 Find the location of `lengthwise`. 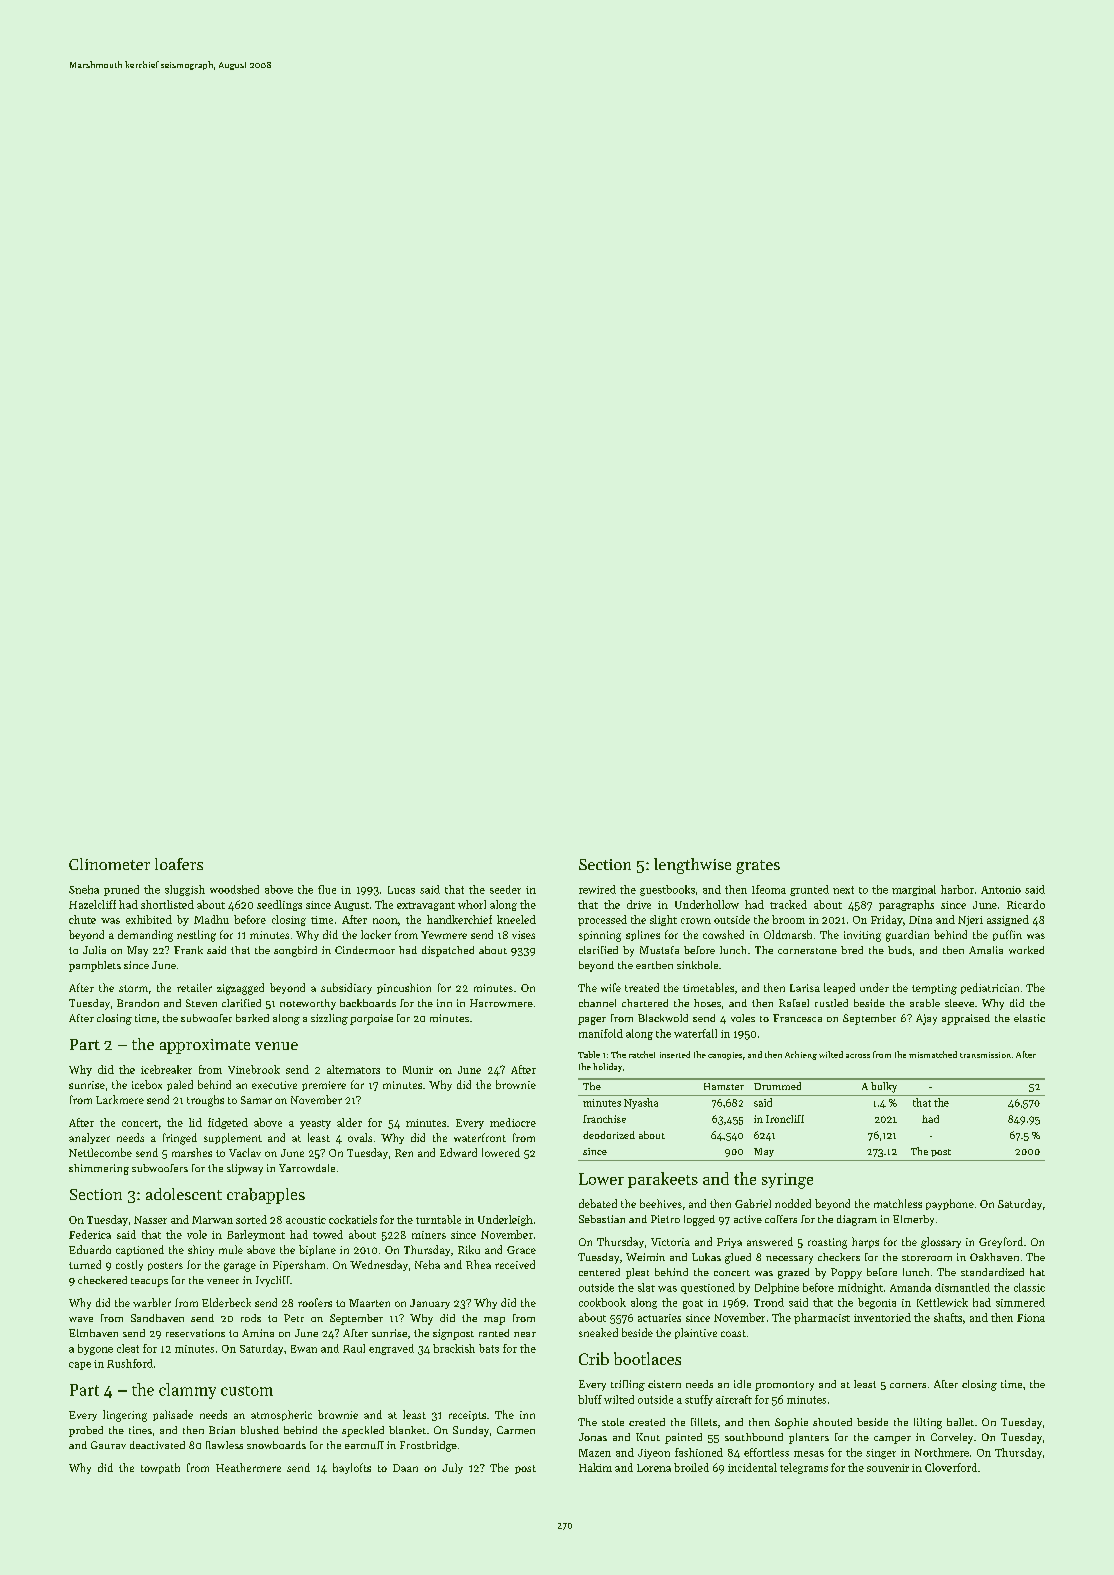

lengthwise is located at coordinates (692, 866).
